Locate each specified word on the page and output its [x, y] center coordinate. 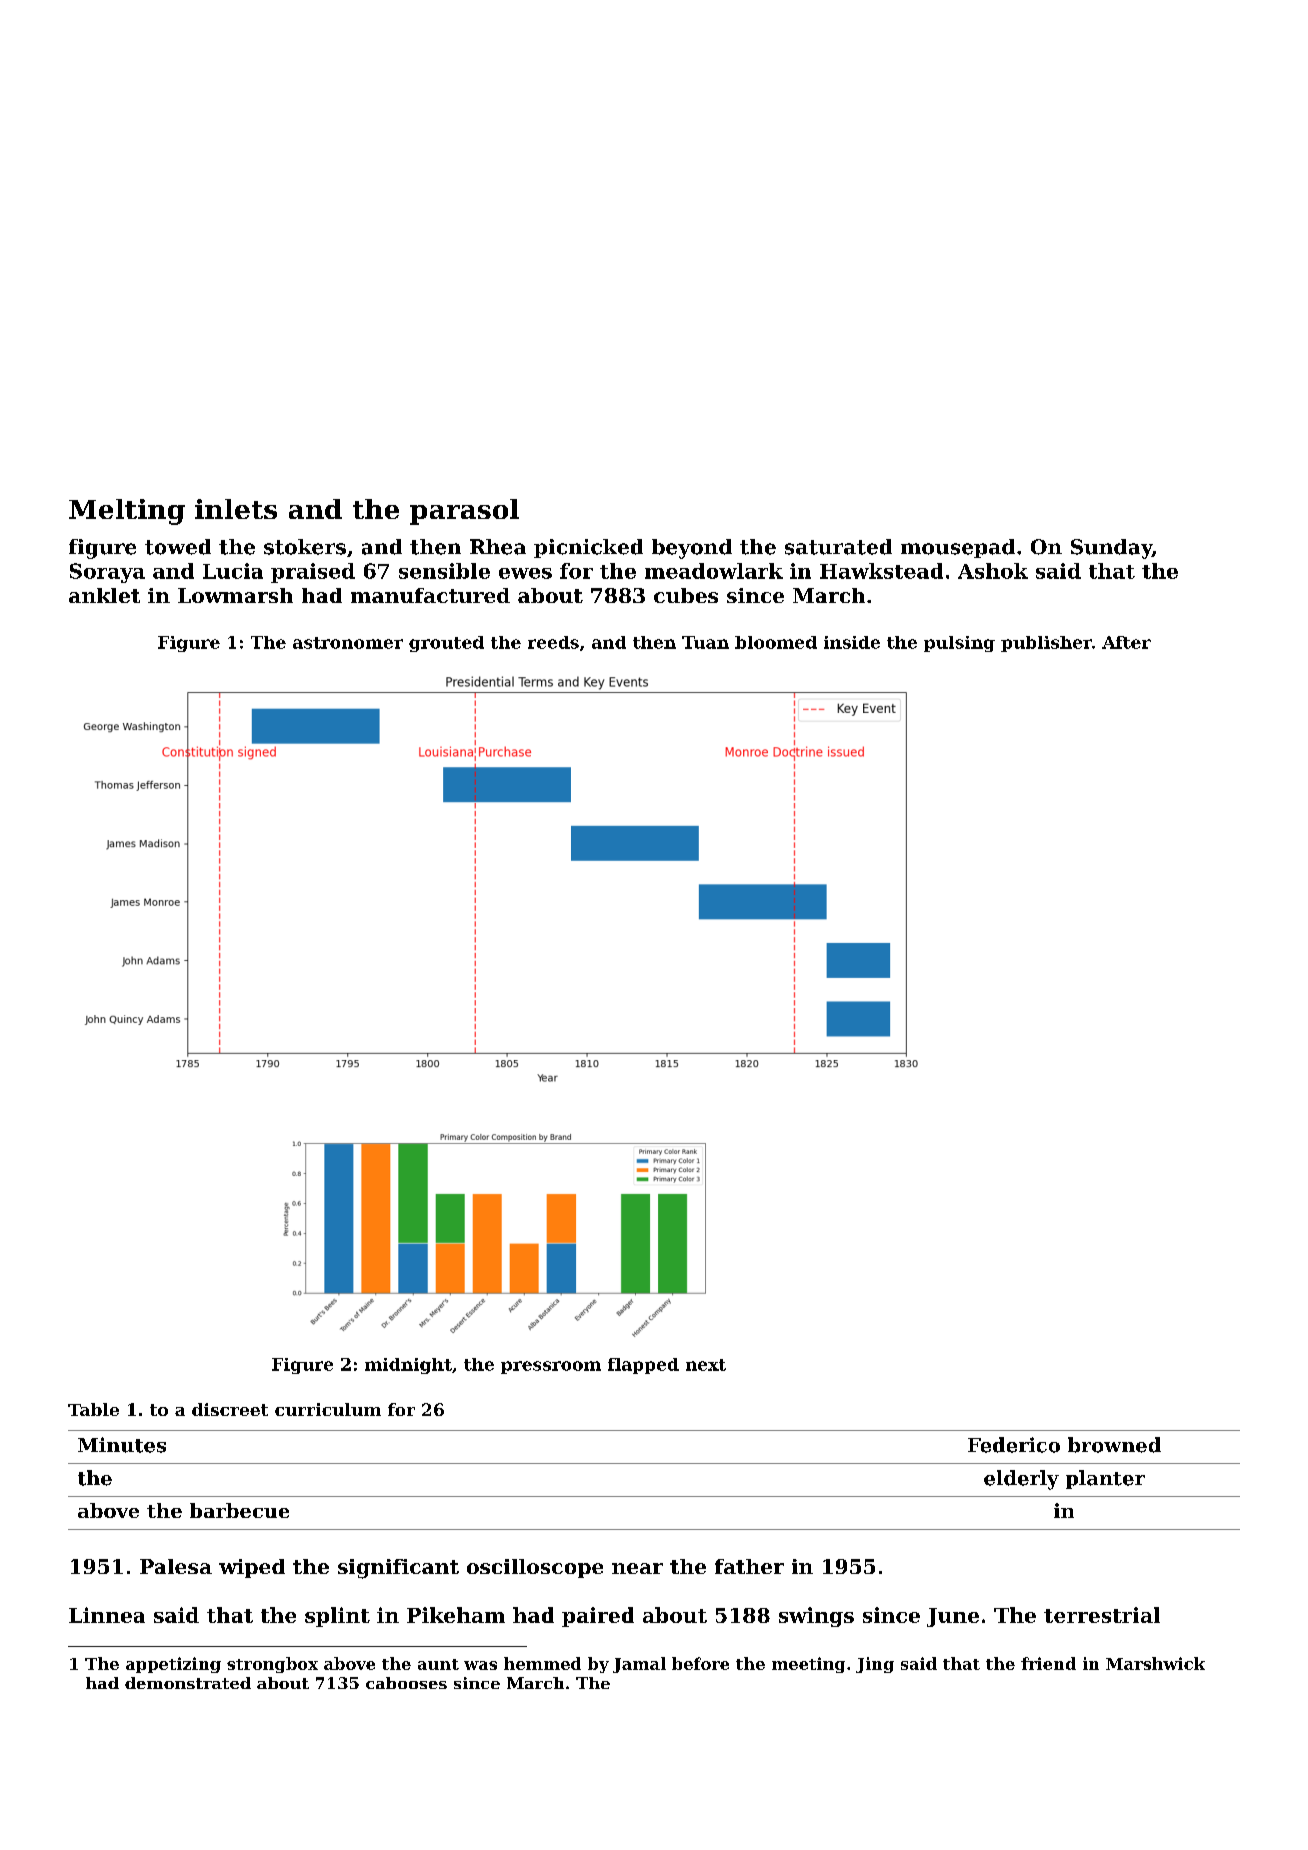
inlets [236, 509]
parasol [464, 512]
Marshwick [1155, 1663]
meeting [808, 1665]
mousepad [958, 548]
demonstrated [188, 1683]
